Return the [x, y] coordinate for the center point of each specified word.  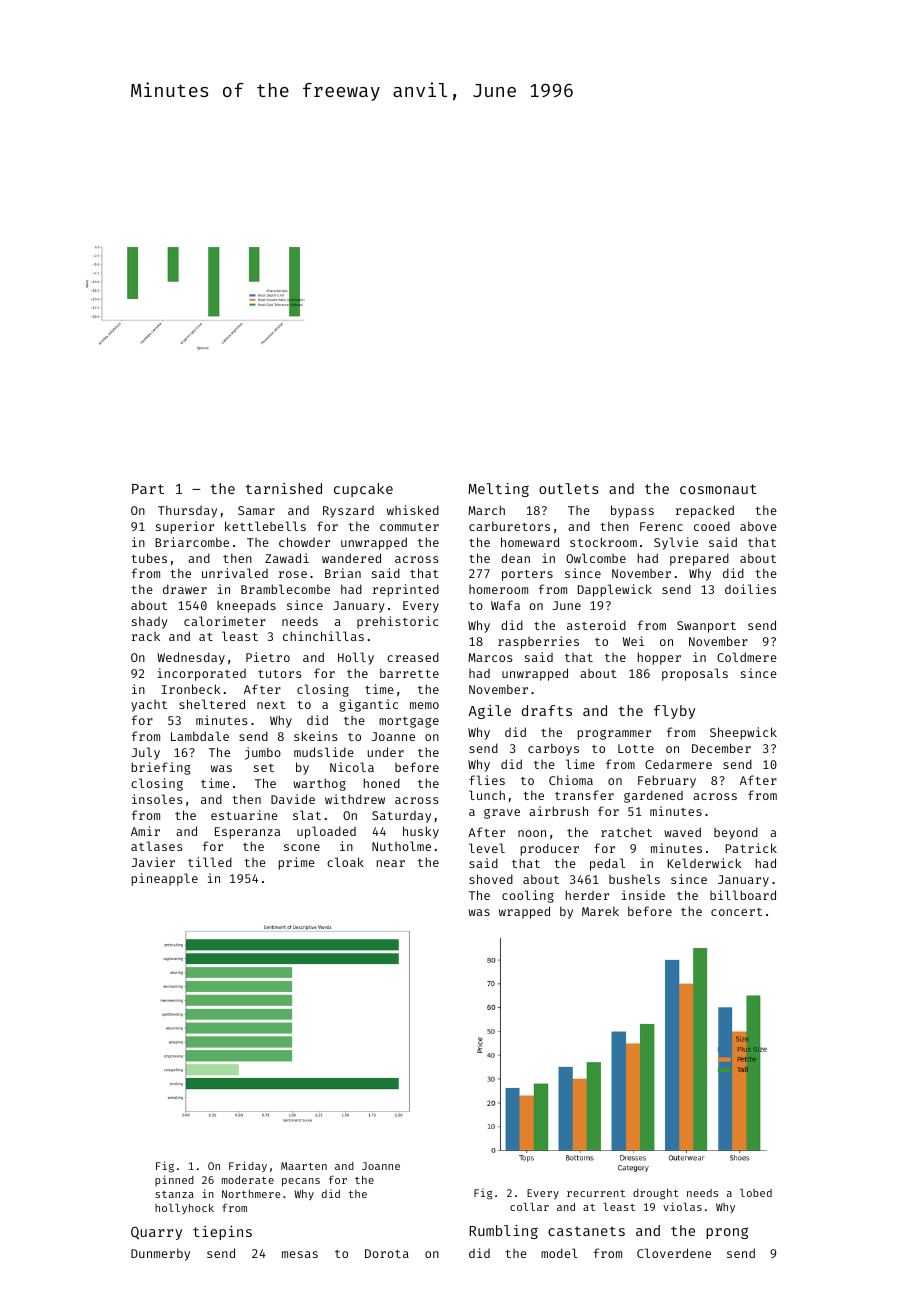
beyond [736, 833]
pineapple [165, 879]
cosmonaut [718, 489]
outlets [569, 488]
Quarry [156, 1233]
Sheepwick [743, 733]
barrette [409, 673]
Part [148, 489]
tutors [279, 674]
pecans [301, 1182]
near [391, 863]
